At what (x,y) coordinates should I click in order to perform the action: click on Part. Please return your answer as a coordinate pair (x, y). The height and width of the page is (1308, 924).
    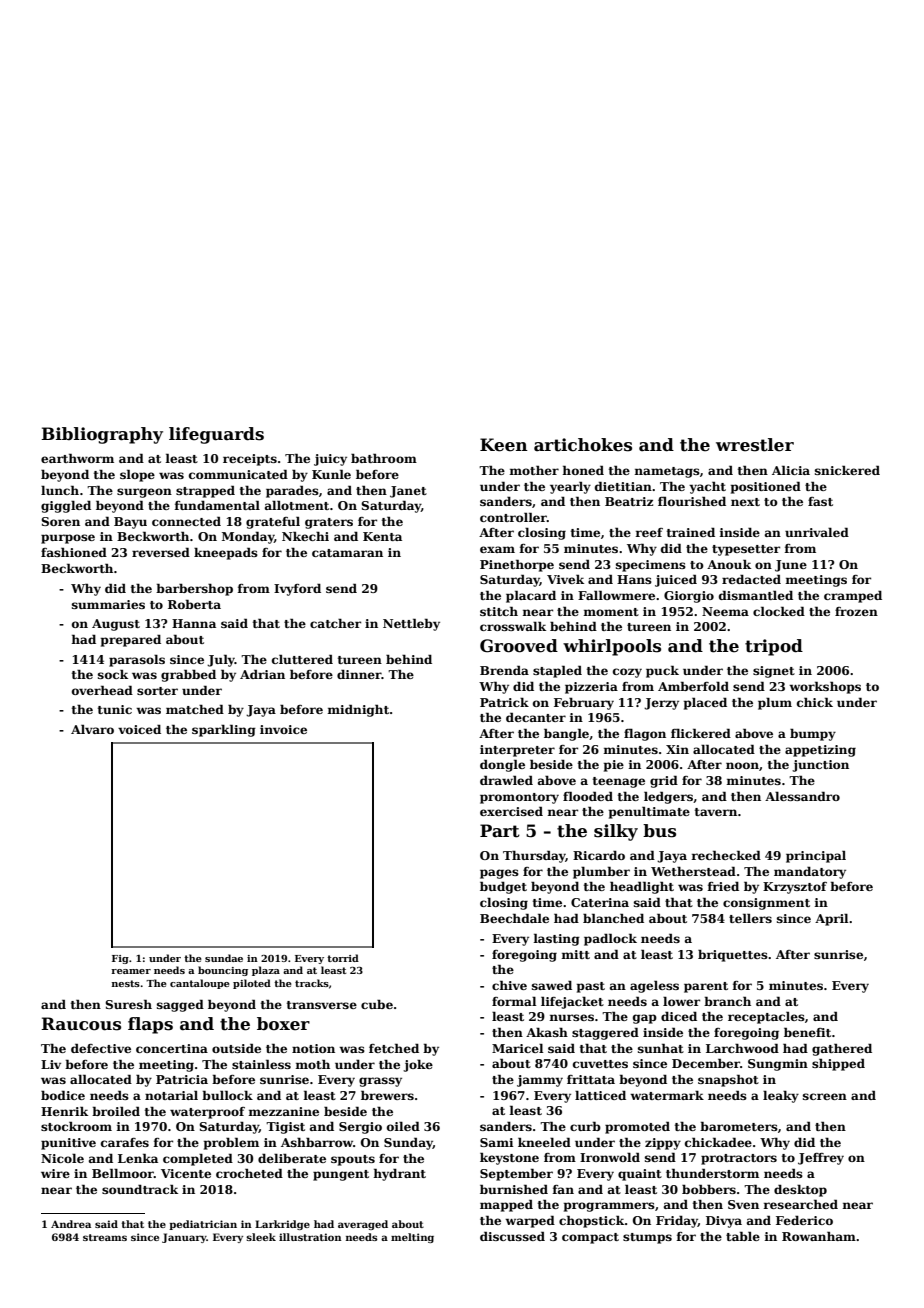
    Looking at the image, I should click on (500, 831).
